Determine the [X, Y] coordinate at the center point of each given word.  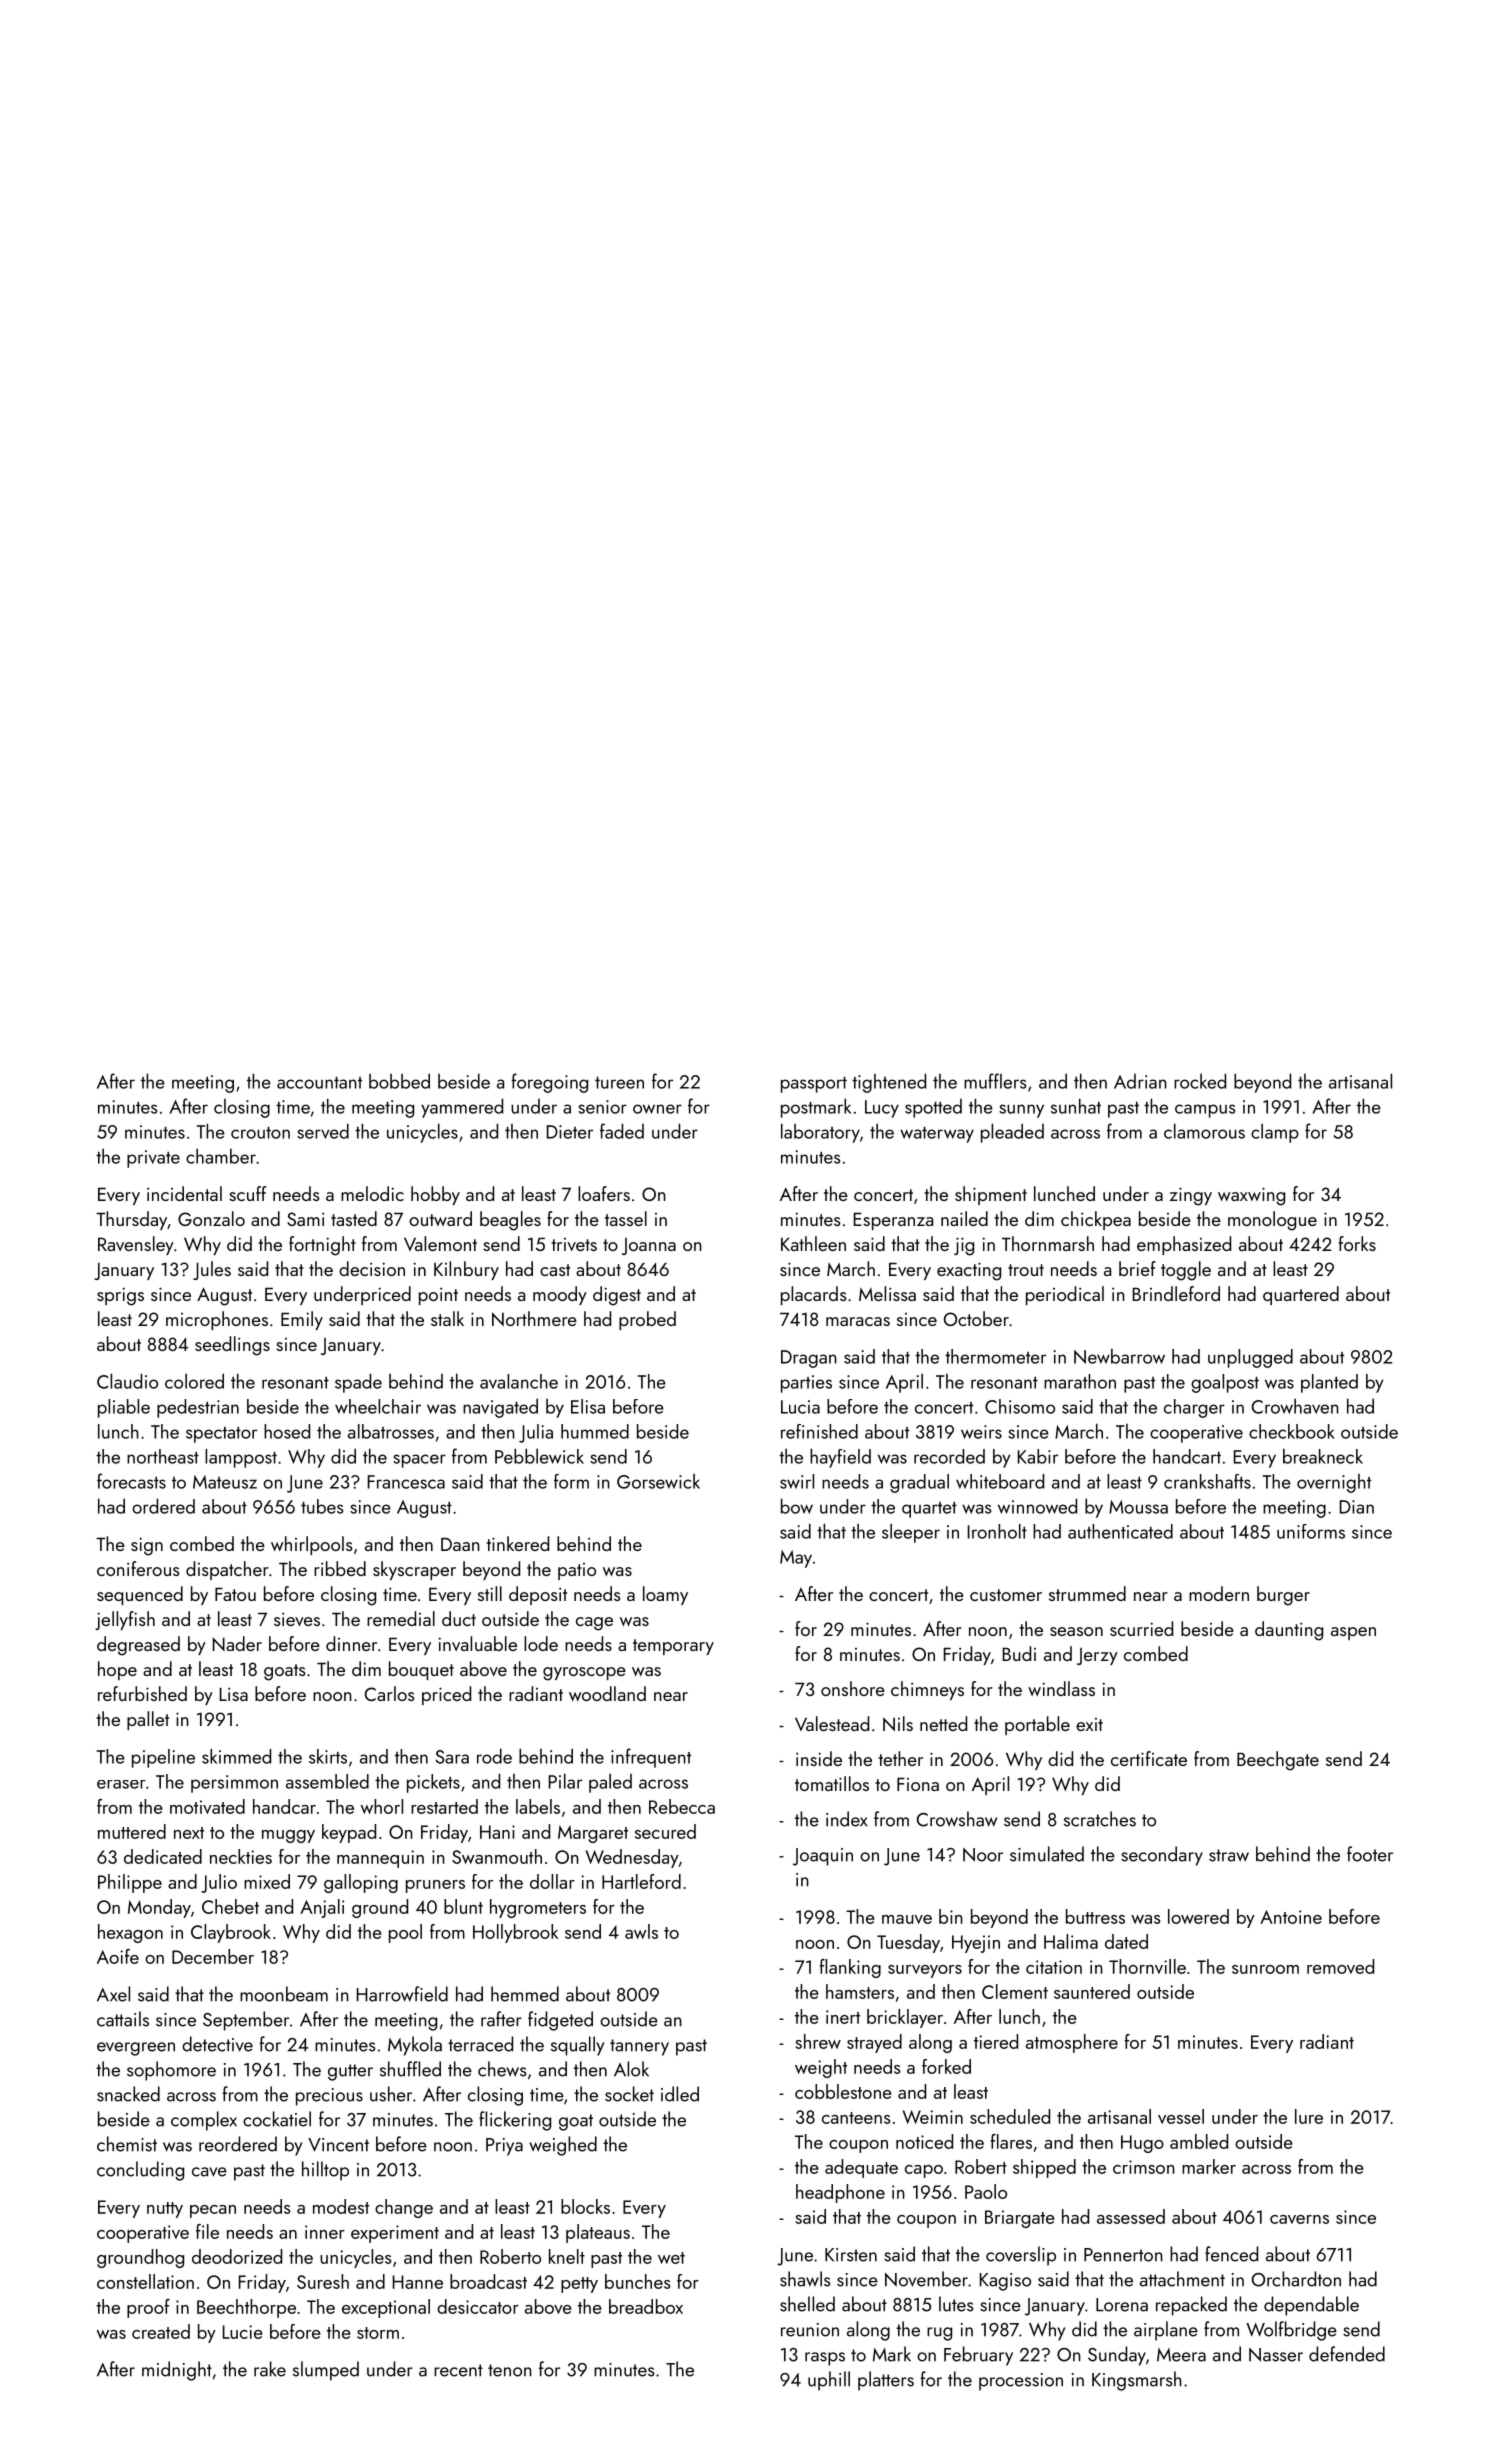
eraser [121, 1784]
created [161, 2331]
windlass [1061, 1688]
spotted [933, 1108]
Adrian [1140, 1081]
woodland [607, 1693]
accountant [319, 1083]
